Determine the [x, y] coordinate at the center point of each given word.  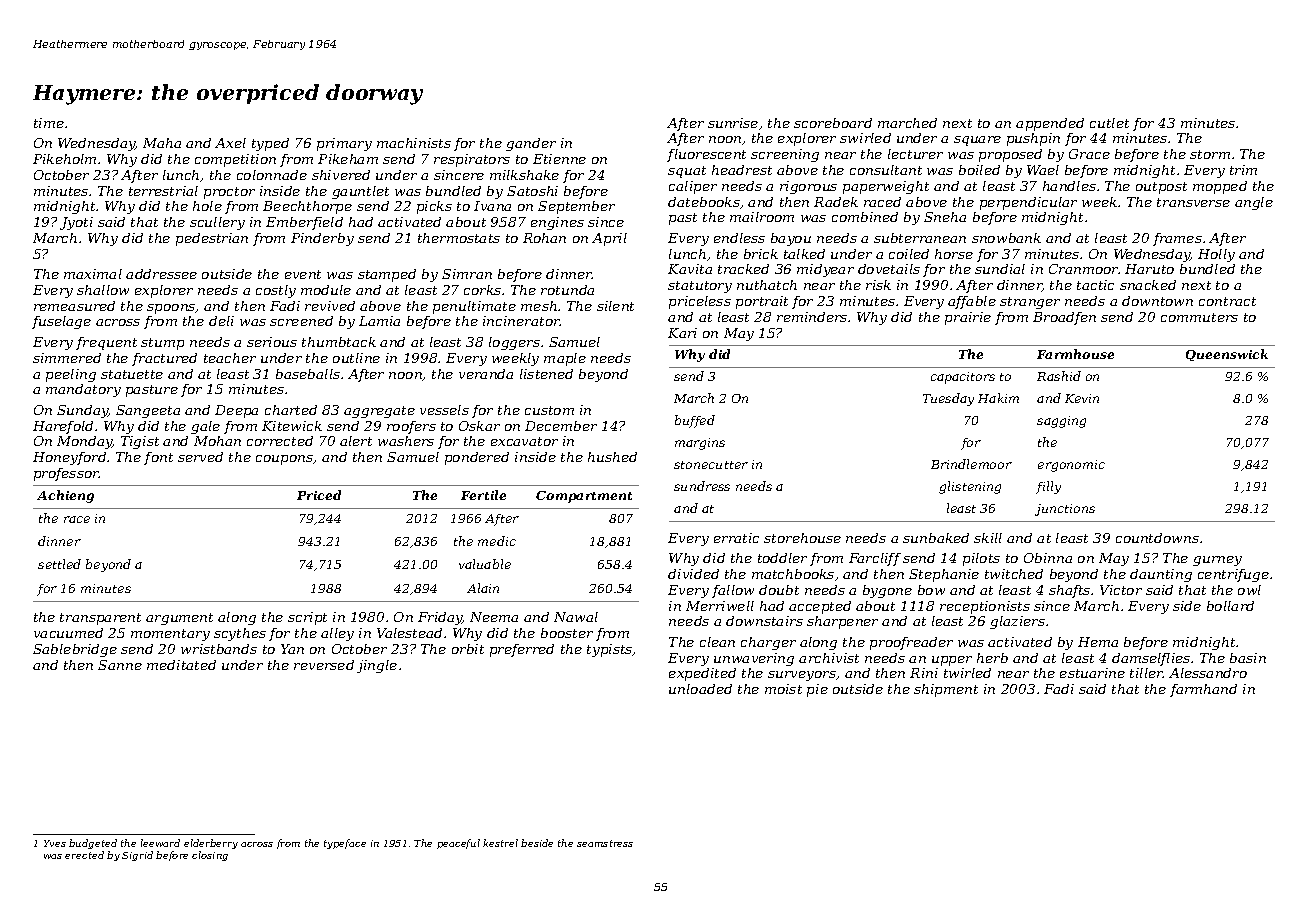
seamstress [605, 843]
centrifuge [1233, 575]
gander [531, 144]
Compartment [584, 497]
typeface [345, 844]
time [49, 123]
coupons [284, 460]
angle [1254, 203]
